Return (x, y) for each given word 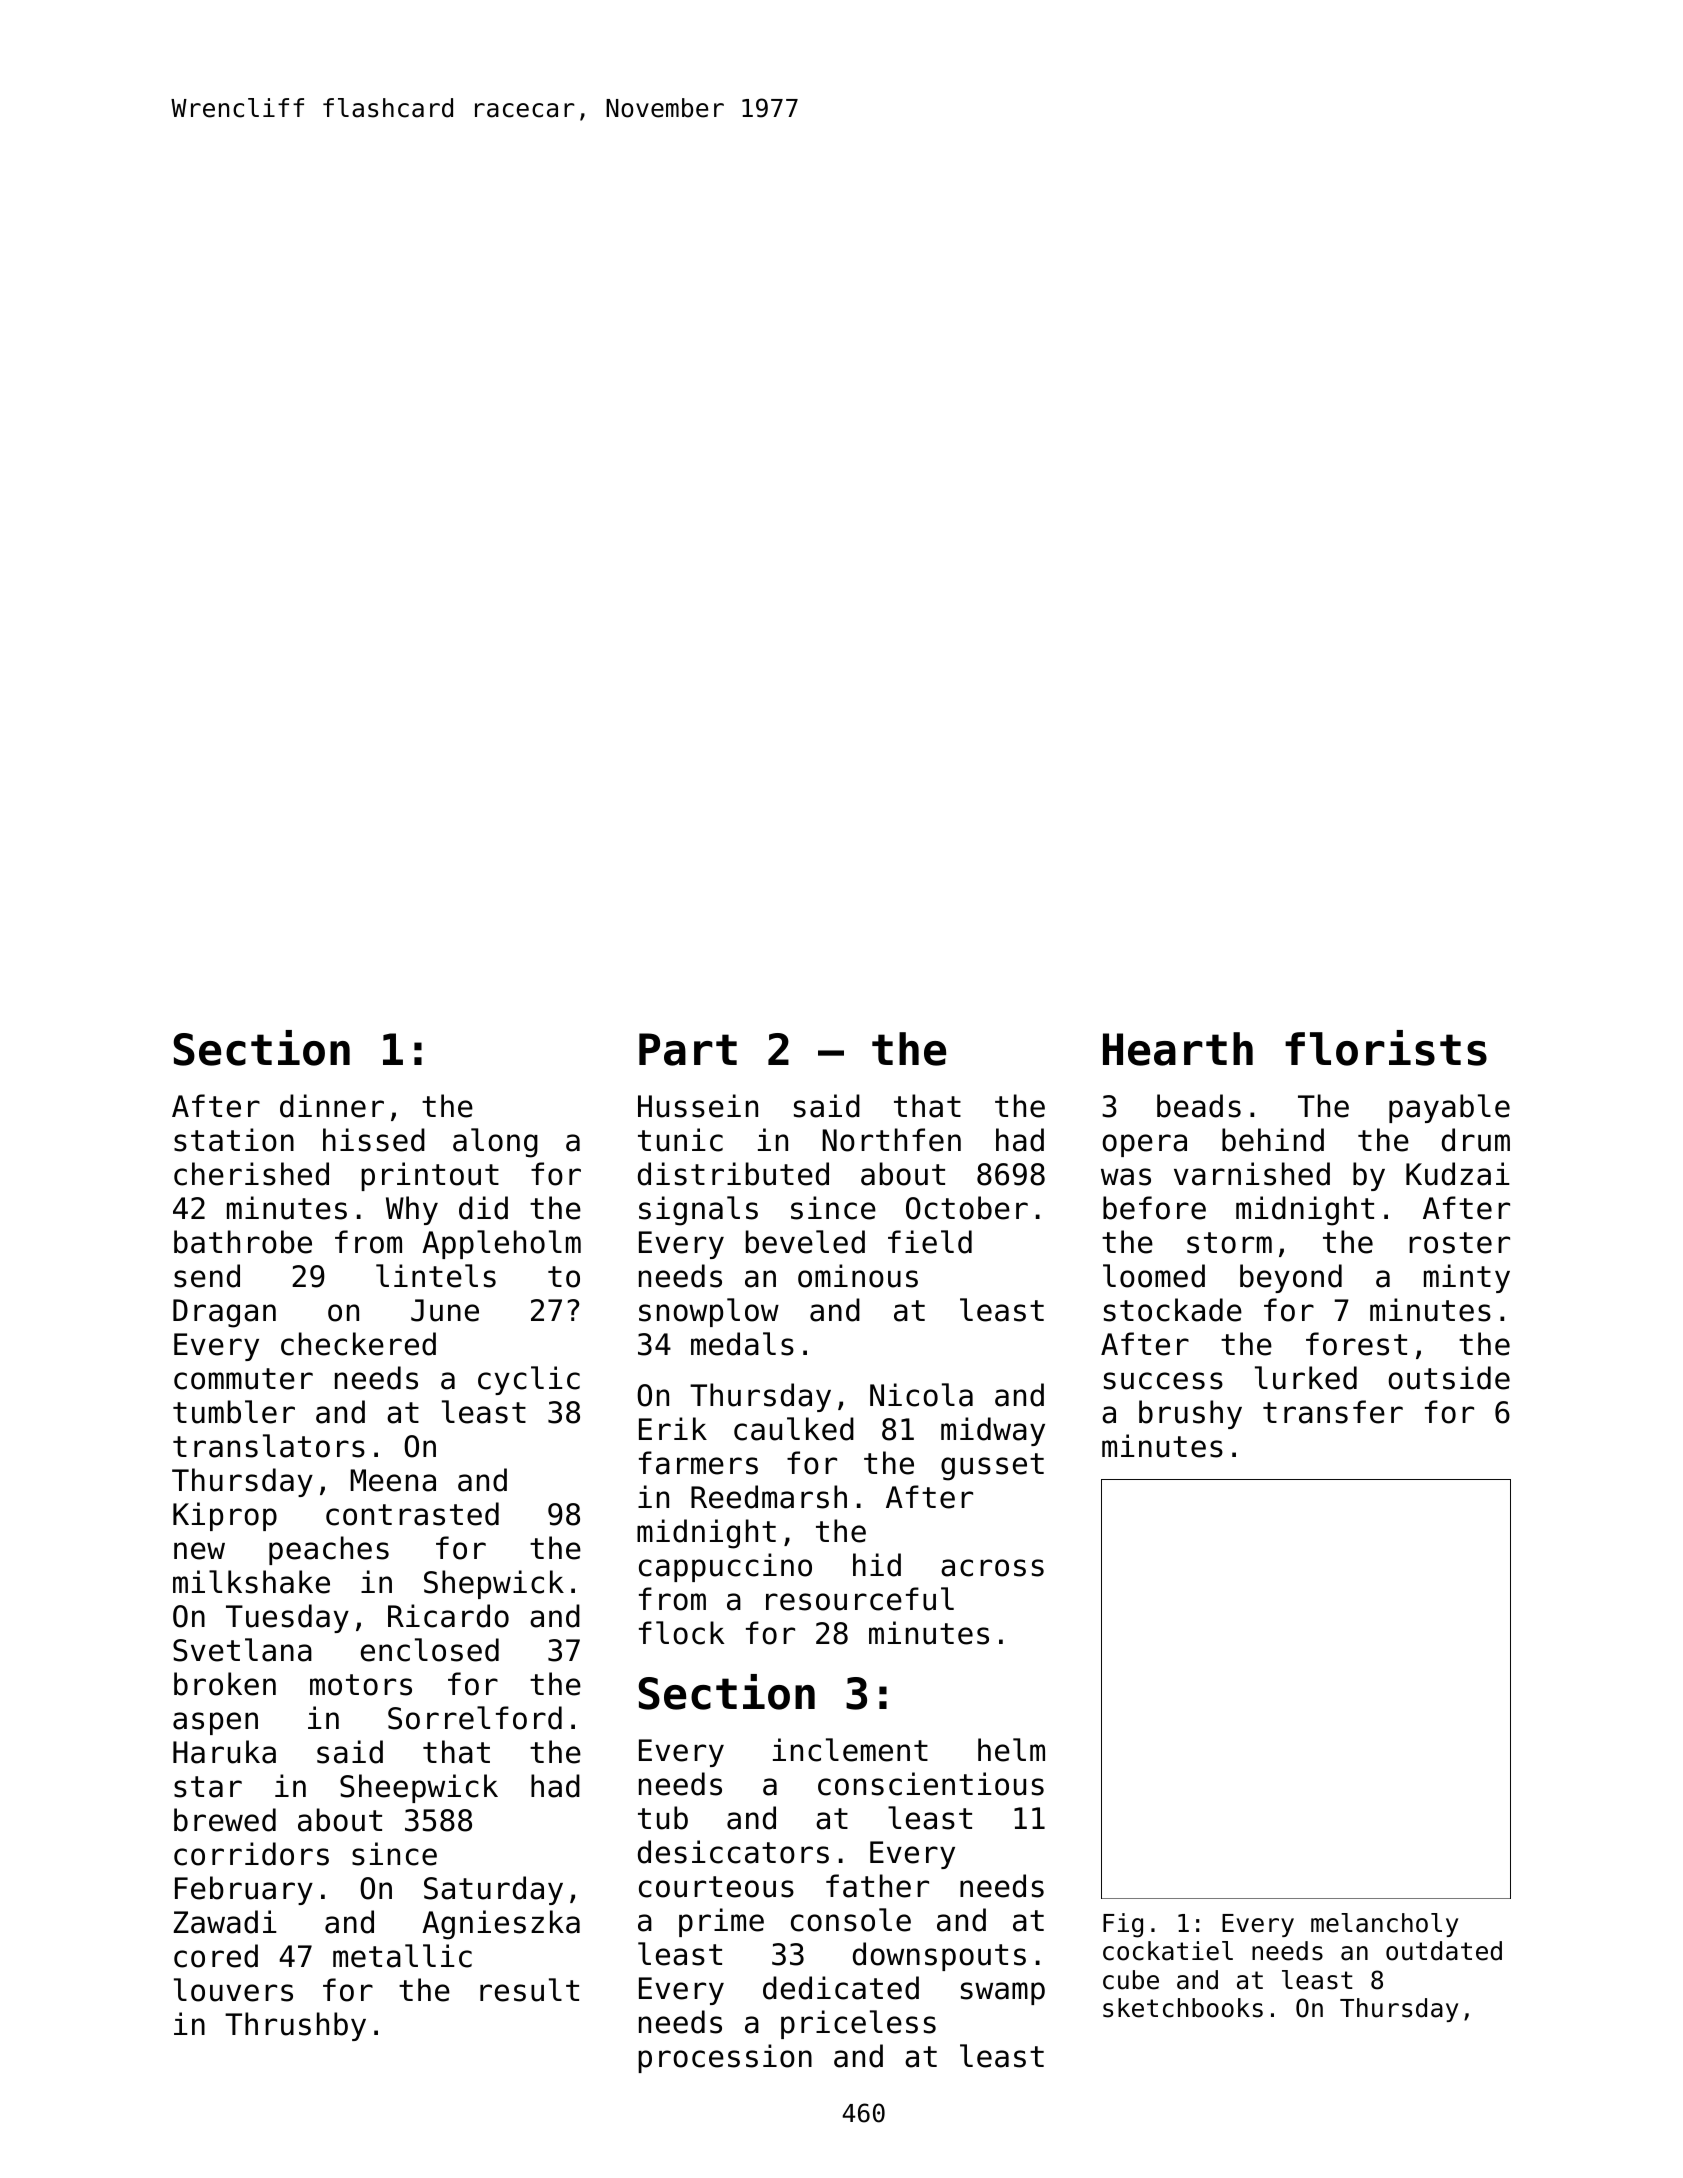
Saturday (493, 1890)
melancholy (1384, 1925)
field (930, 1242)
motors (361, 1685)
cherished (251, 1174)
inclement (850, 1750)
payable (1449, 1108)
